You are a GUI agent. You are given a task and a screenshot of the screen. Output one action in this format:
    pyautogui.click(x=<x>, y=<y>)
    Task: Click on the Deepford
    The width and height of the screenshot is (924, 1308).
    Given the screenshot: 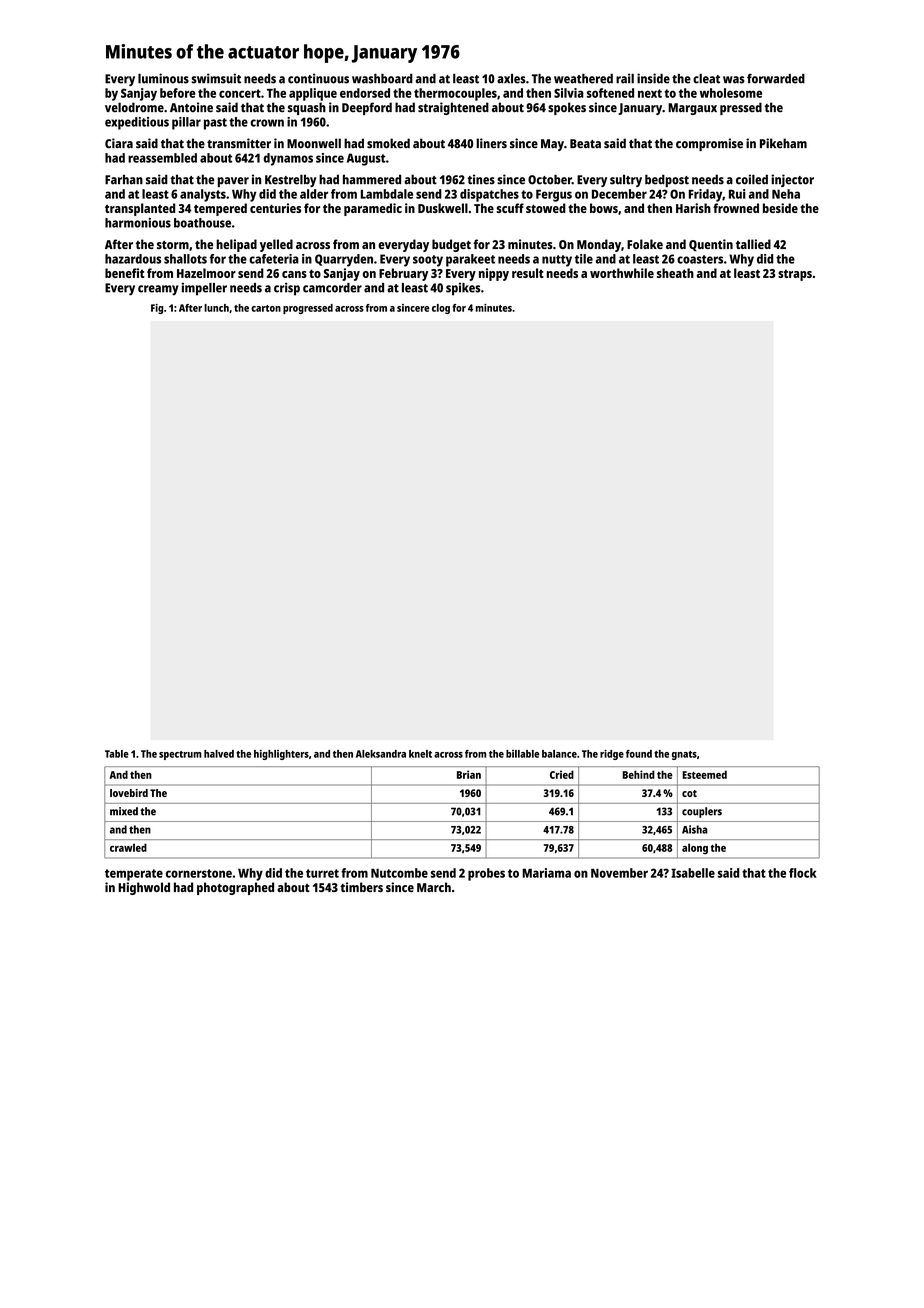 What is the action you would take?
    pyautogui.click(x=367, y=108)
